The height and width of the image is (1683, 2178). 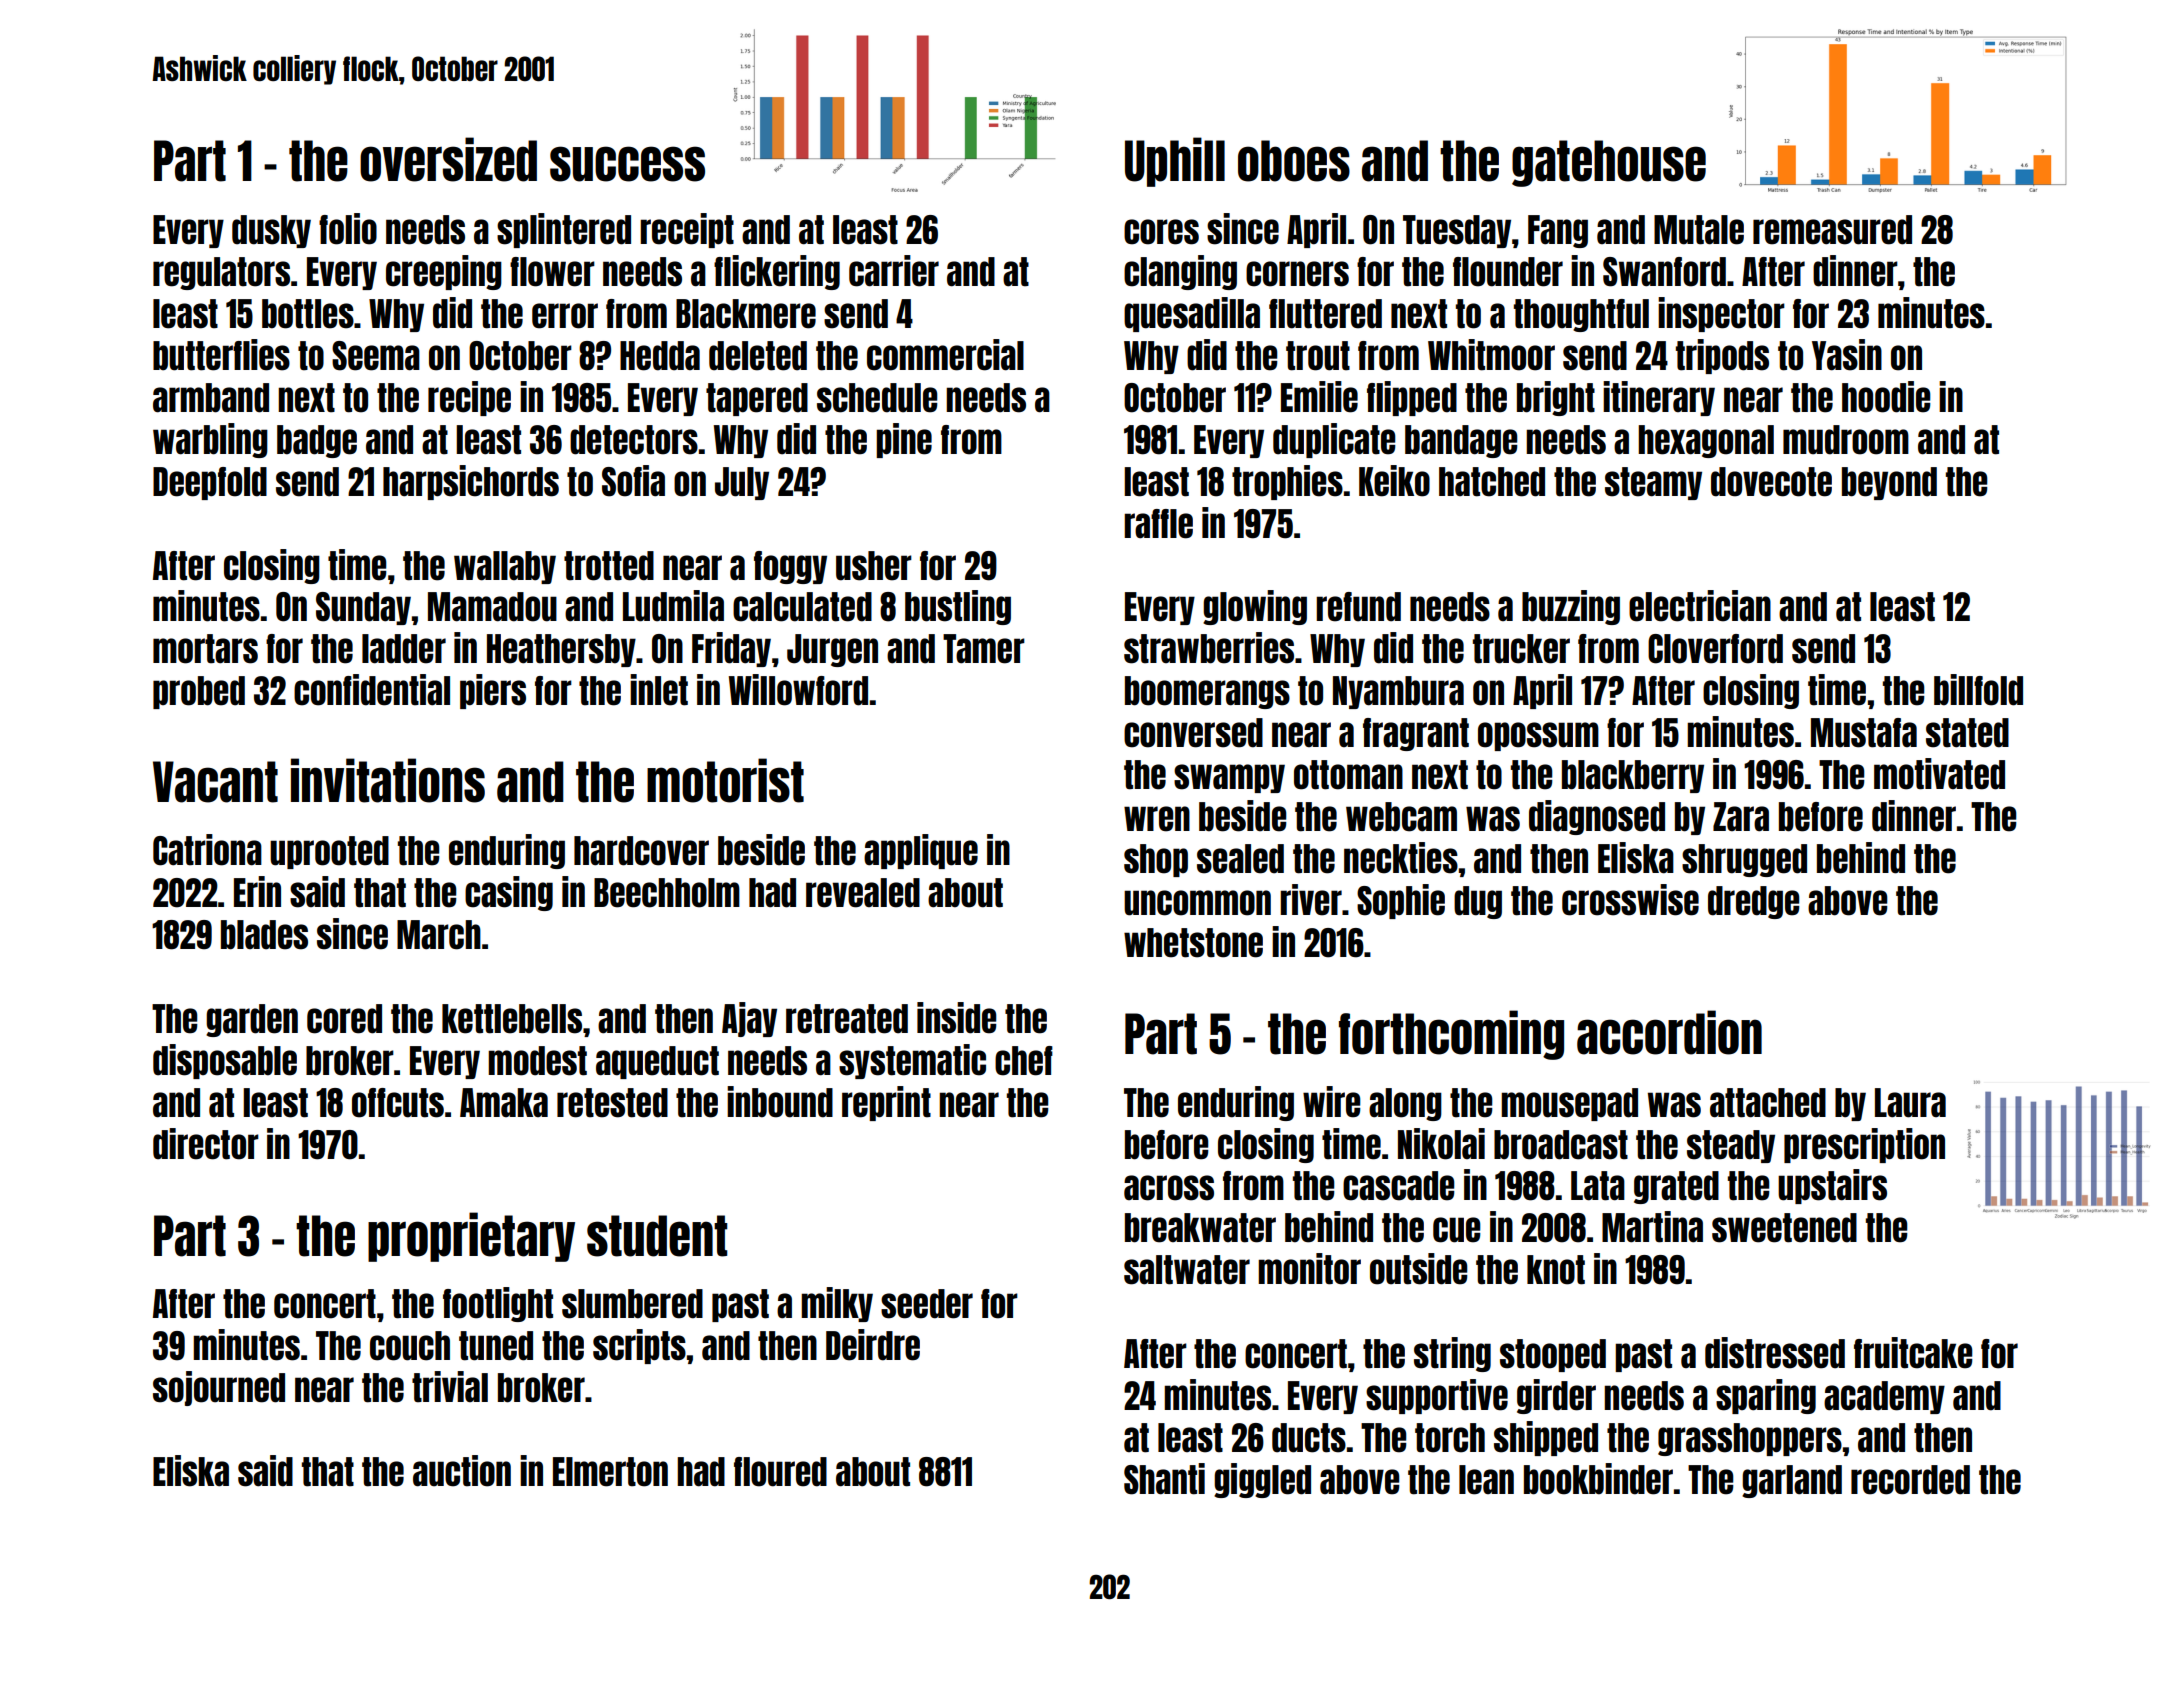 What do you see at coordinates (837, 1304) in the image?
I see `milky` at bounding box center [837, 1304].
